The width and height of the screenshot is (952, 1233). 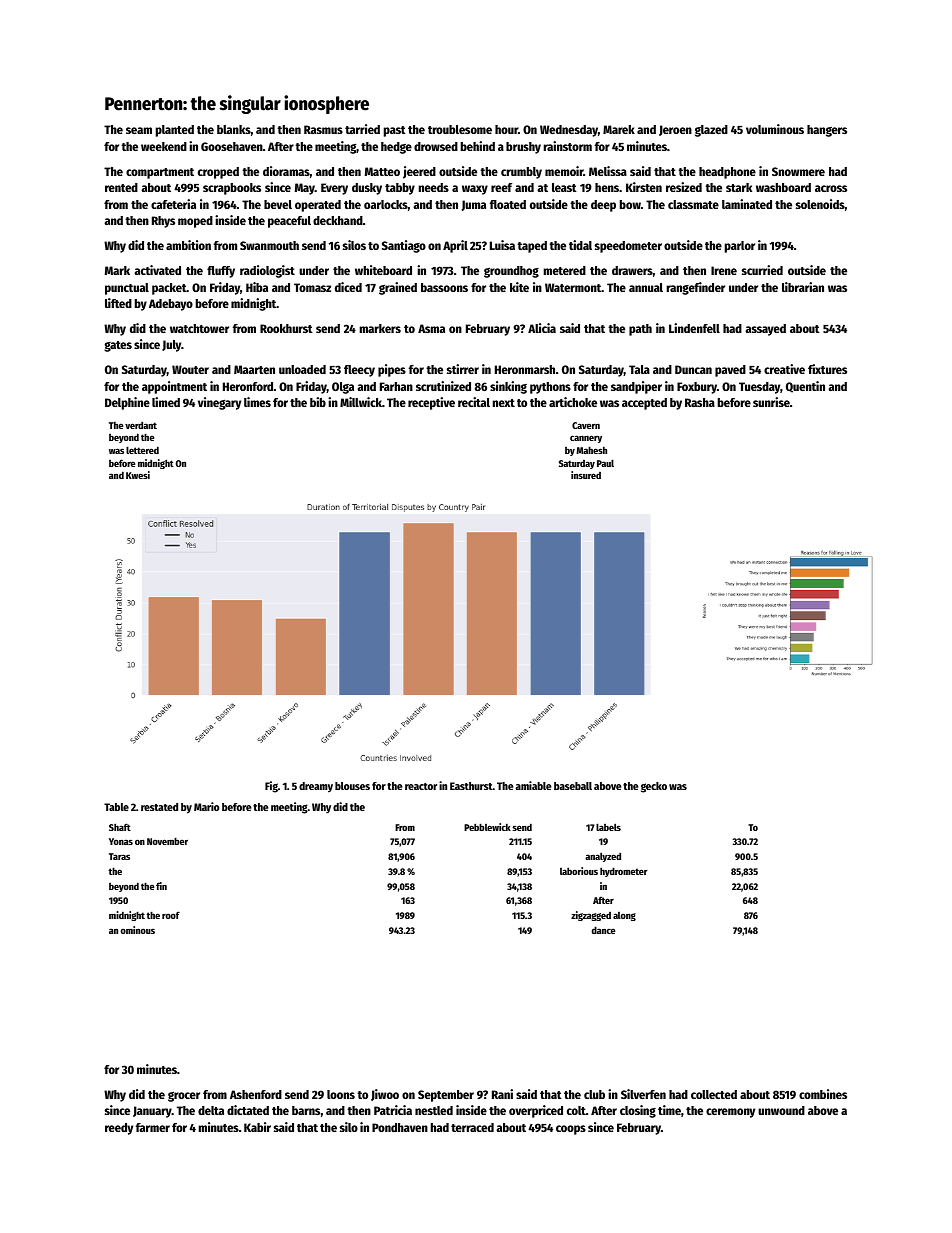 What do you see at coordinates (431, 403) in the screenshot?
I see `receptive` at bounding box center [431, 403].
